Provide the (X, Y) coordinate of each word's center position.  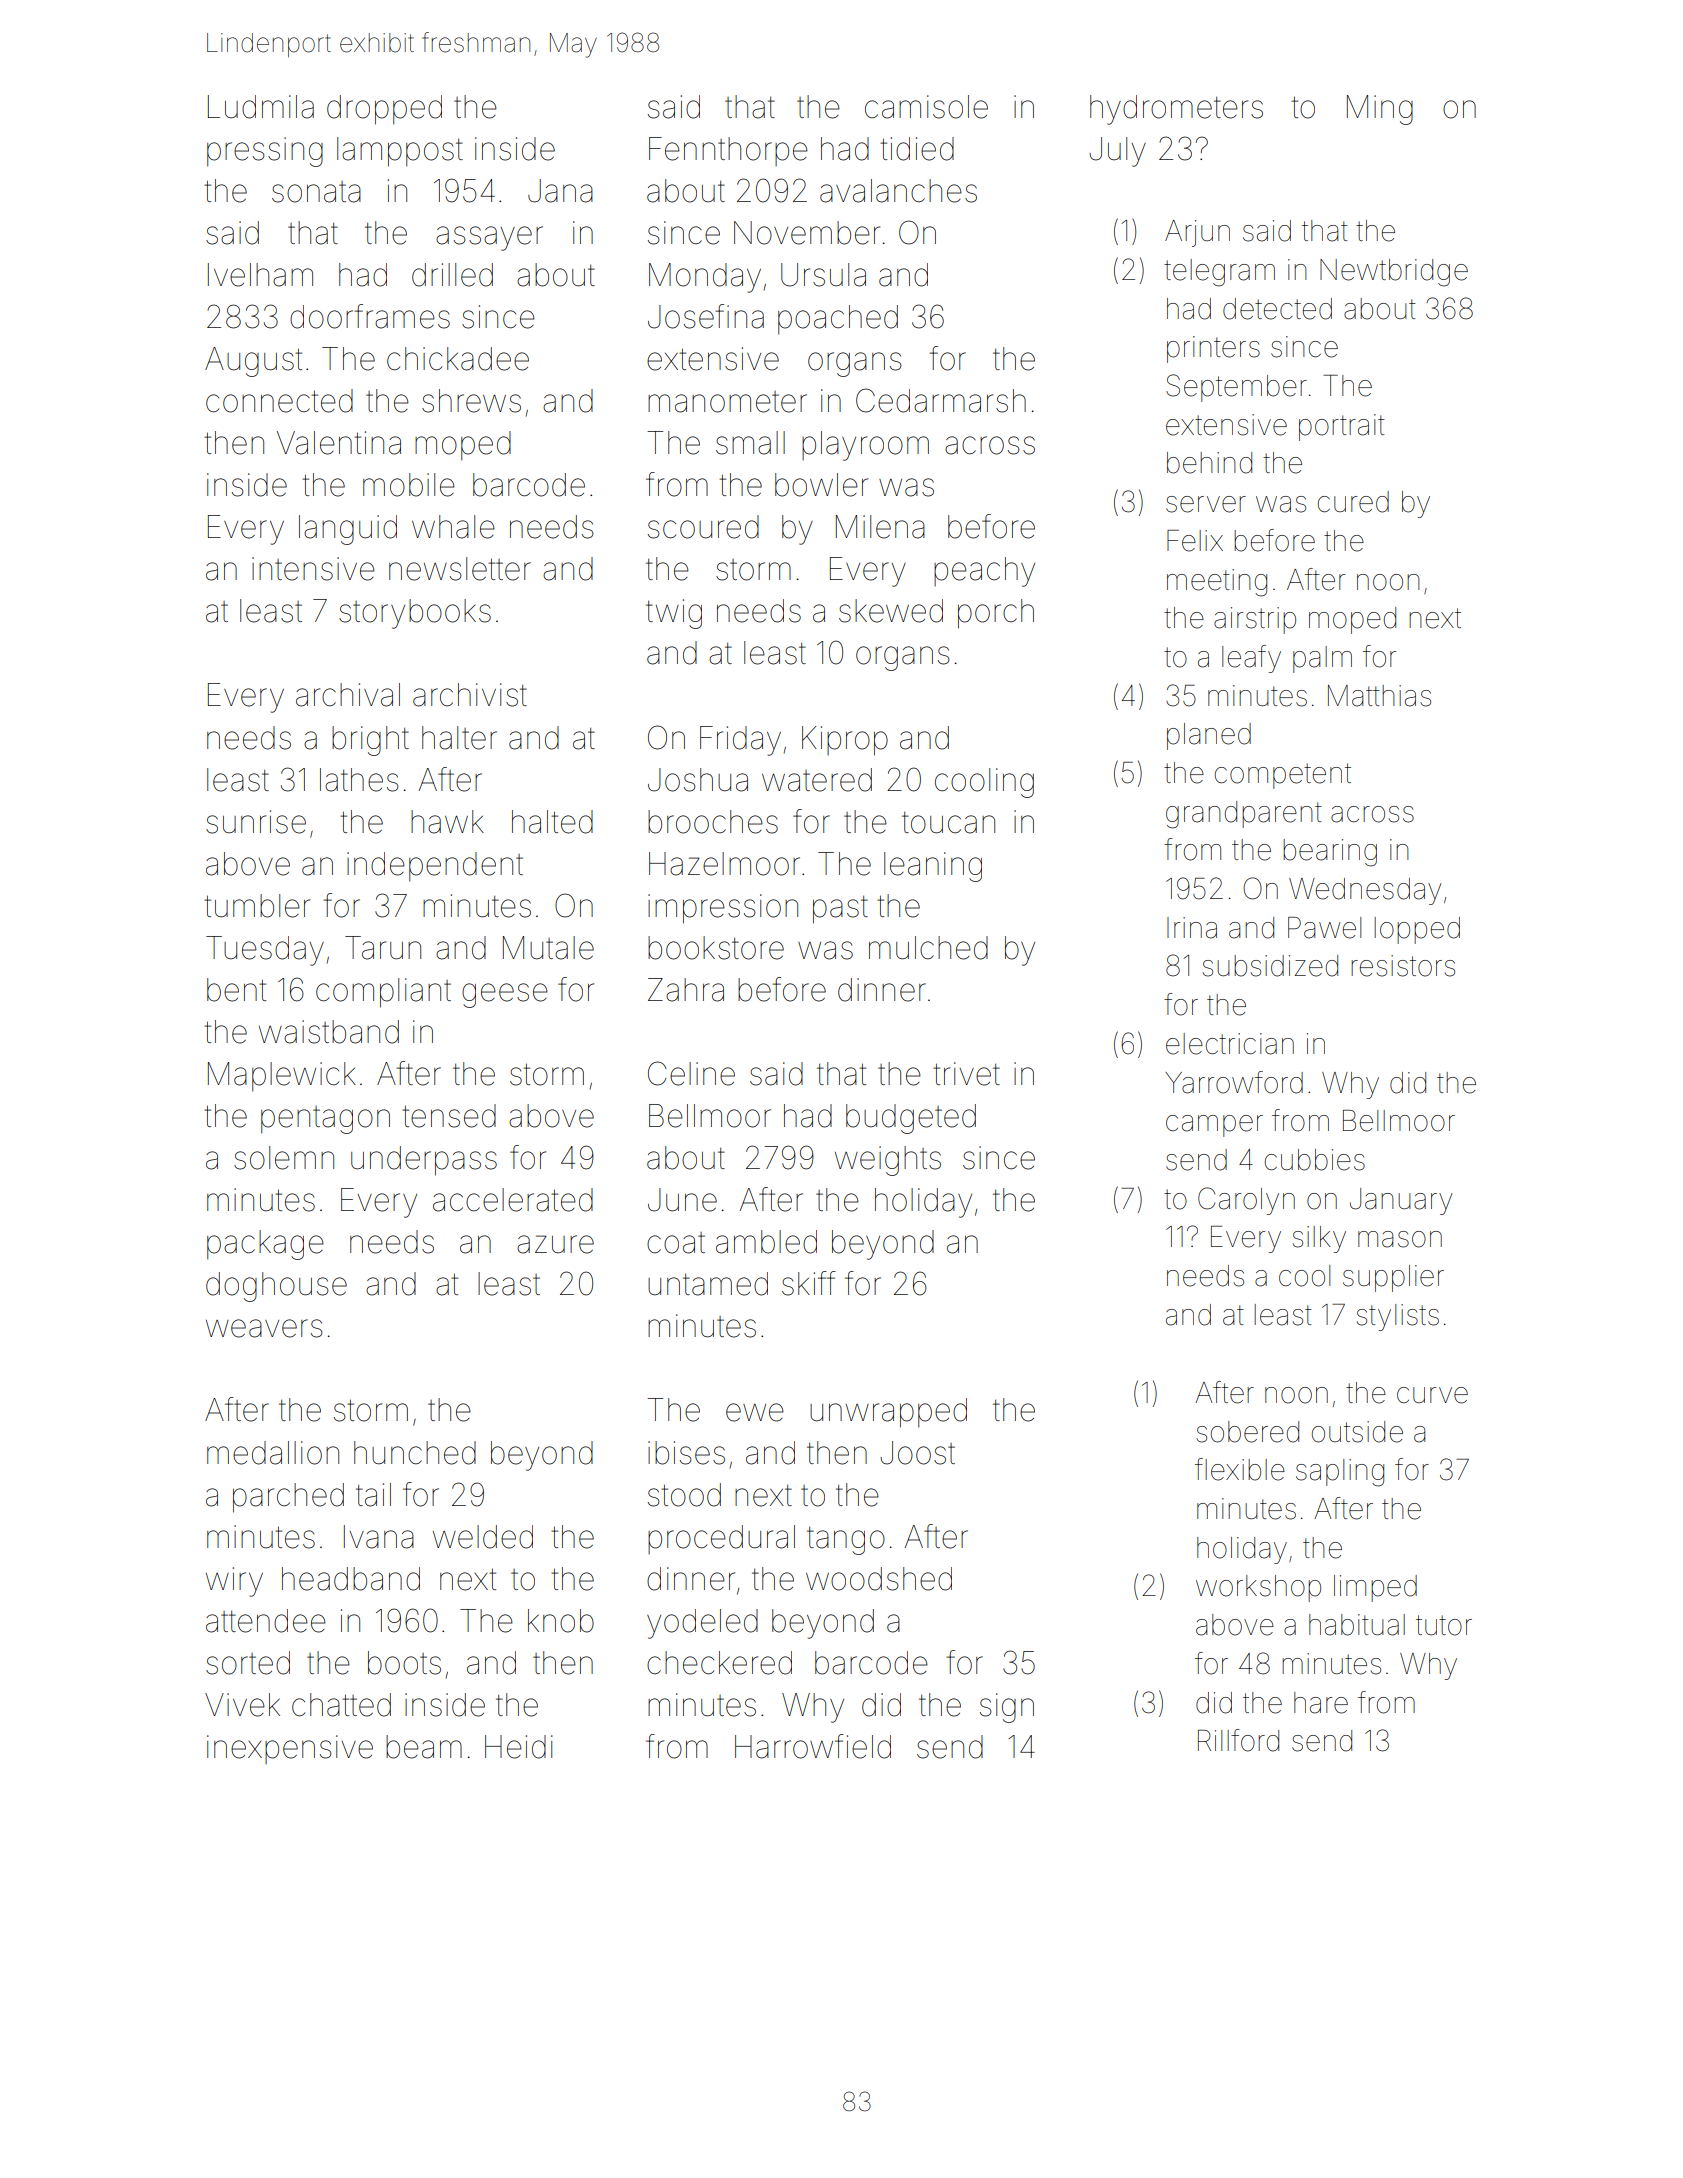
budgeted (911, 1119)
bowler (821, 485)
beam (424, 1747)
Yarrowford (1234, 1082)
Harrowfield (813, 1746)
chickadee (458, 359)
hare (1321, 1703)
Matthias (1379, 696)
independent (435, 867)
